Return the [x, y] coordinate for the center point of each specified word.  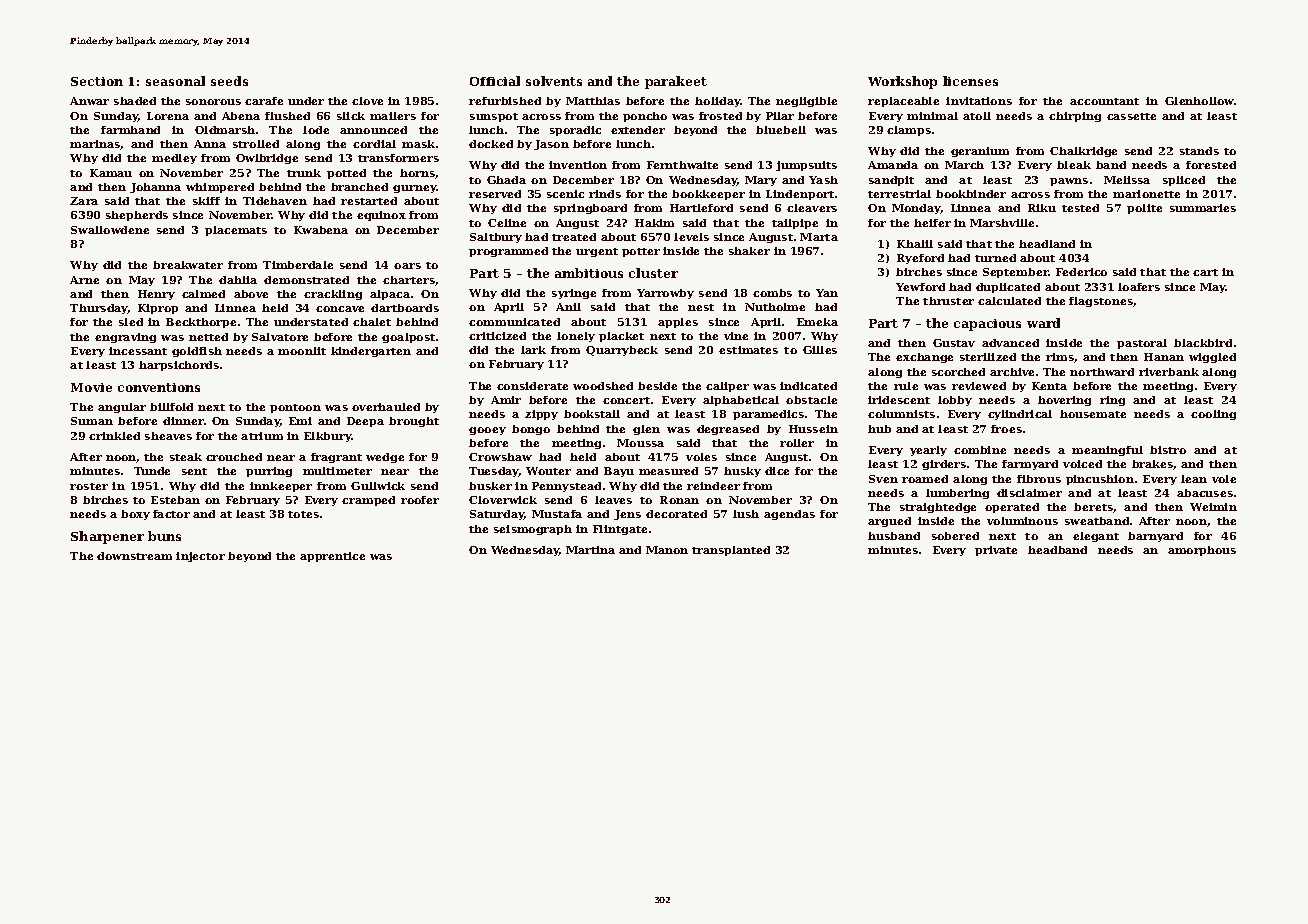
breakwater [188, 265]
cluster [653, 273]
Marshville [1002, 223]
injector [200, 557]
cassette [1131, 116]
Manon [667, 550]
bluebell [781, 130]
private [996, 551]
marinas [95, 145]
